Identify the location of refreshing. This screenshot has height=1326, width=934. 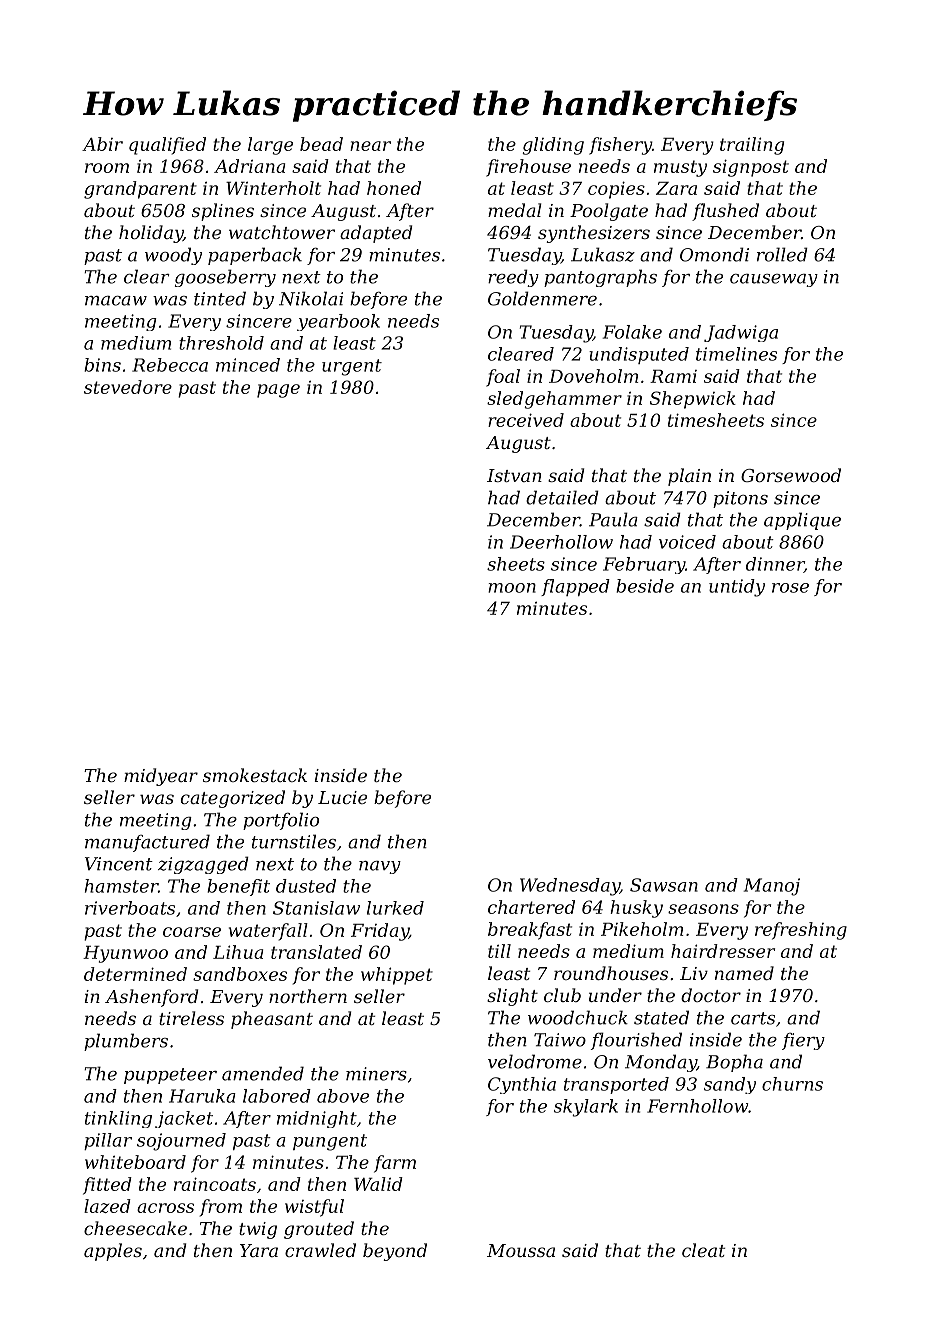
(801, 931).
